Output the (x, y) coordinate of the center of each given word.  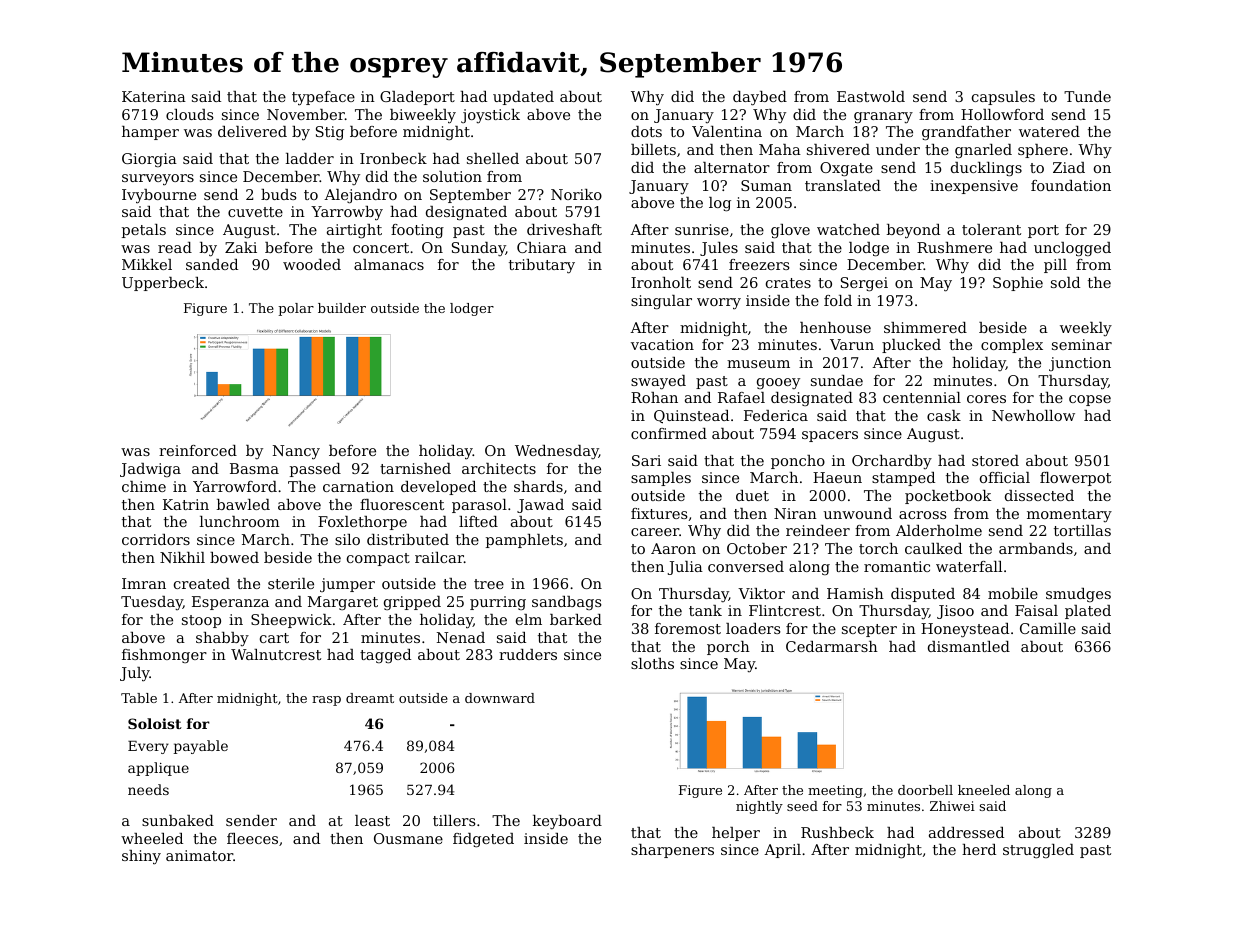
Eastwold (871, 96)
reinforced (198, 450)
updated (523, 98)
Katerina (154, 96)
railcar (439, 557)
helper (736, 834)
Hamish (855, 593)
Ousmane (408, 838)
